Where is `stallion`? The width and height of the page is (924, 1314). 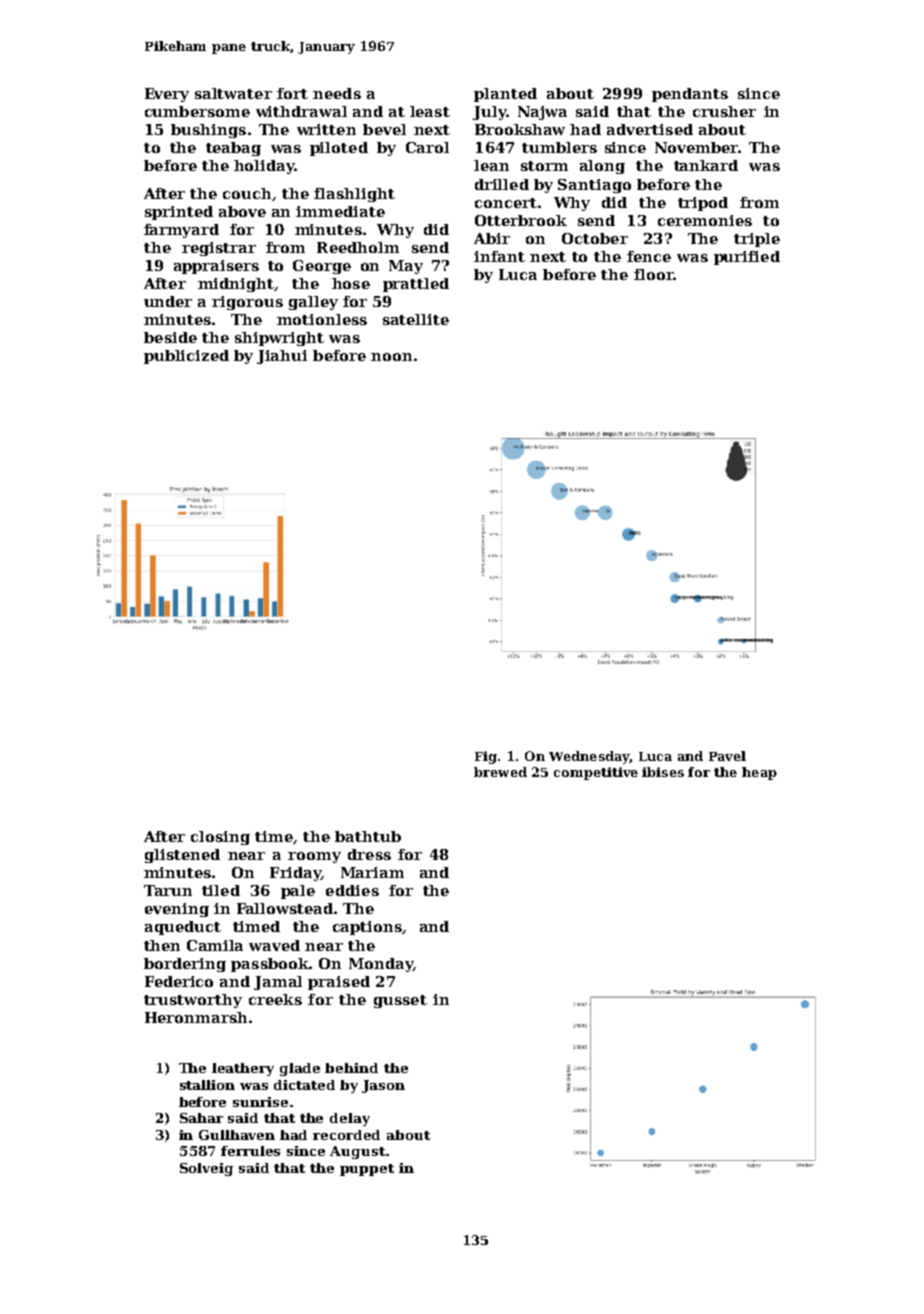 stallion is located at coordinates (207, 1085).
